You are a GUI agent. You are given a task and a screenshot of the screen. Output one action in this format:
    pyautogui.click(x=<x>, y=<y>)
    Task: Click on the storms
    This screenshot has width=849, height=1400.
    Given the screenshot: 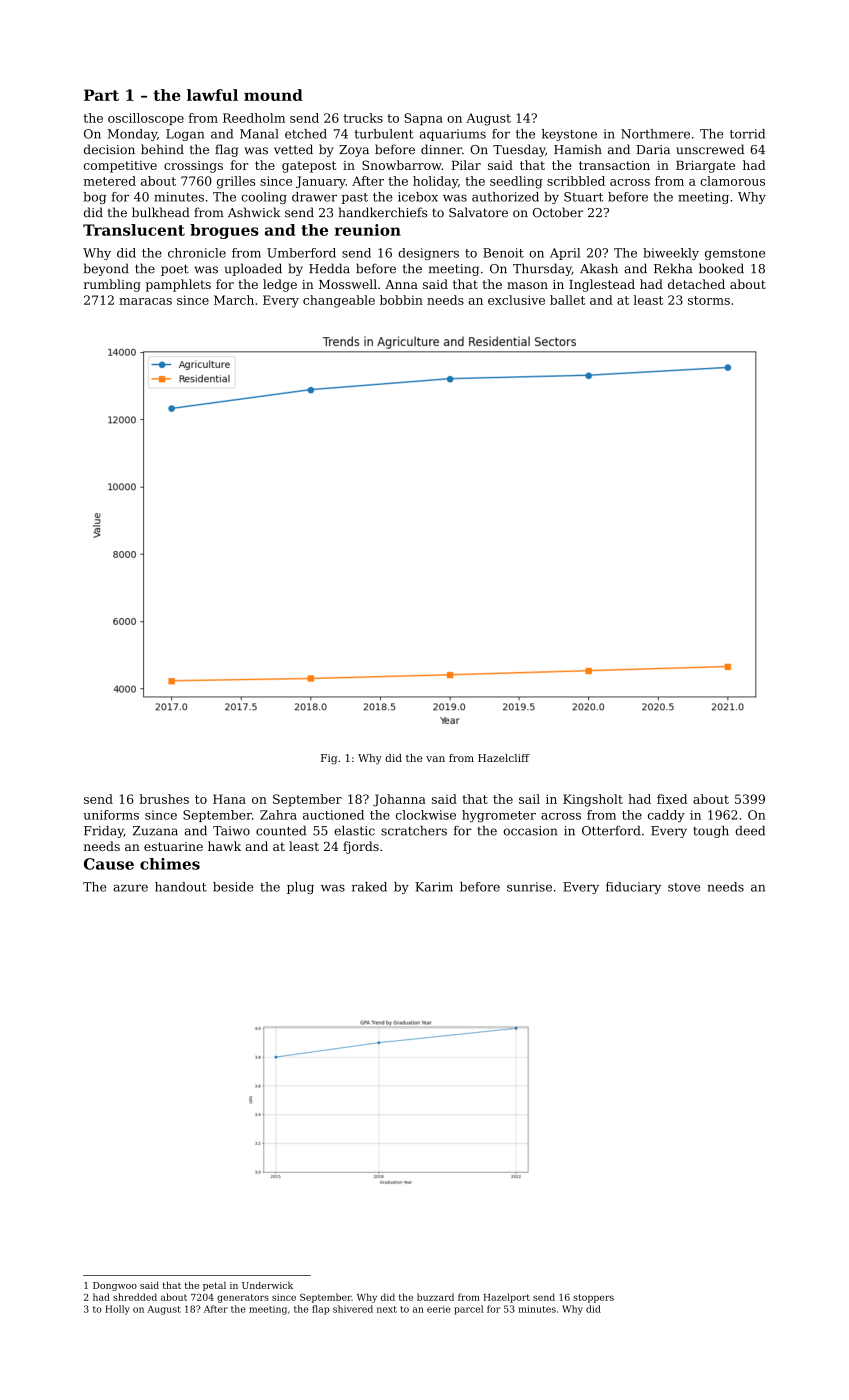 What is the action you would take?
    pyautogui.click(x=709, y=300)
